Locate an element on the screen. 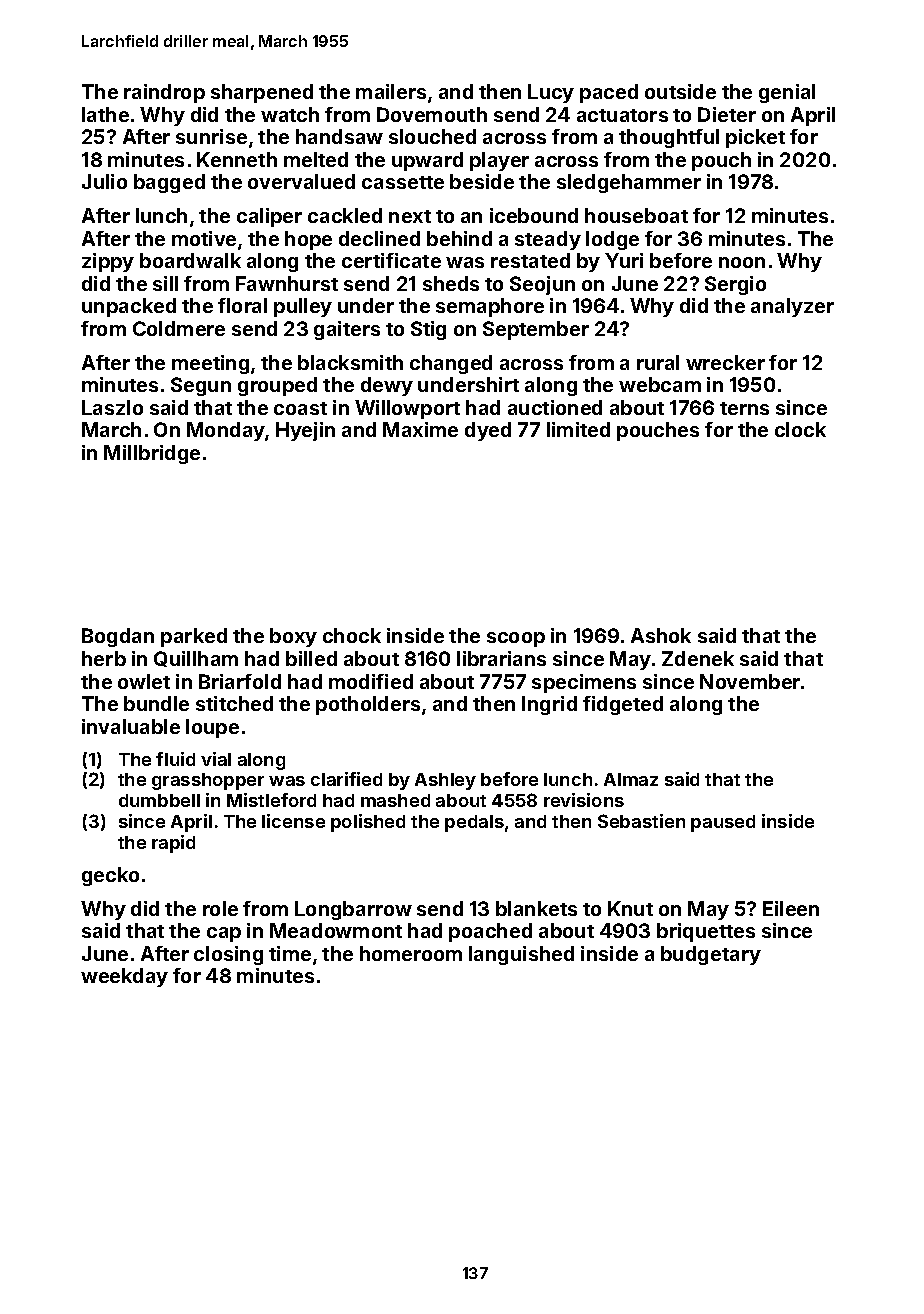 This screenshot has height=1314, width=924. parked is located at coordinates (194, 637).
